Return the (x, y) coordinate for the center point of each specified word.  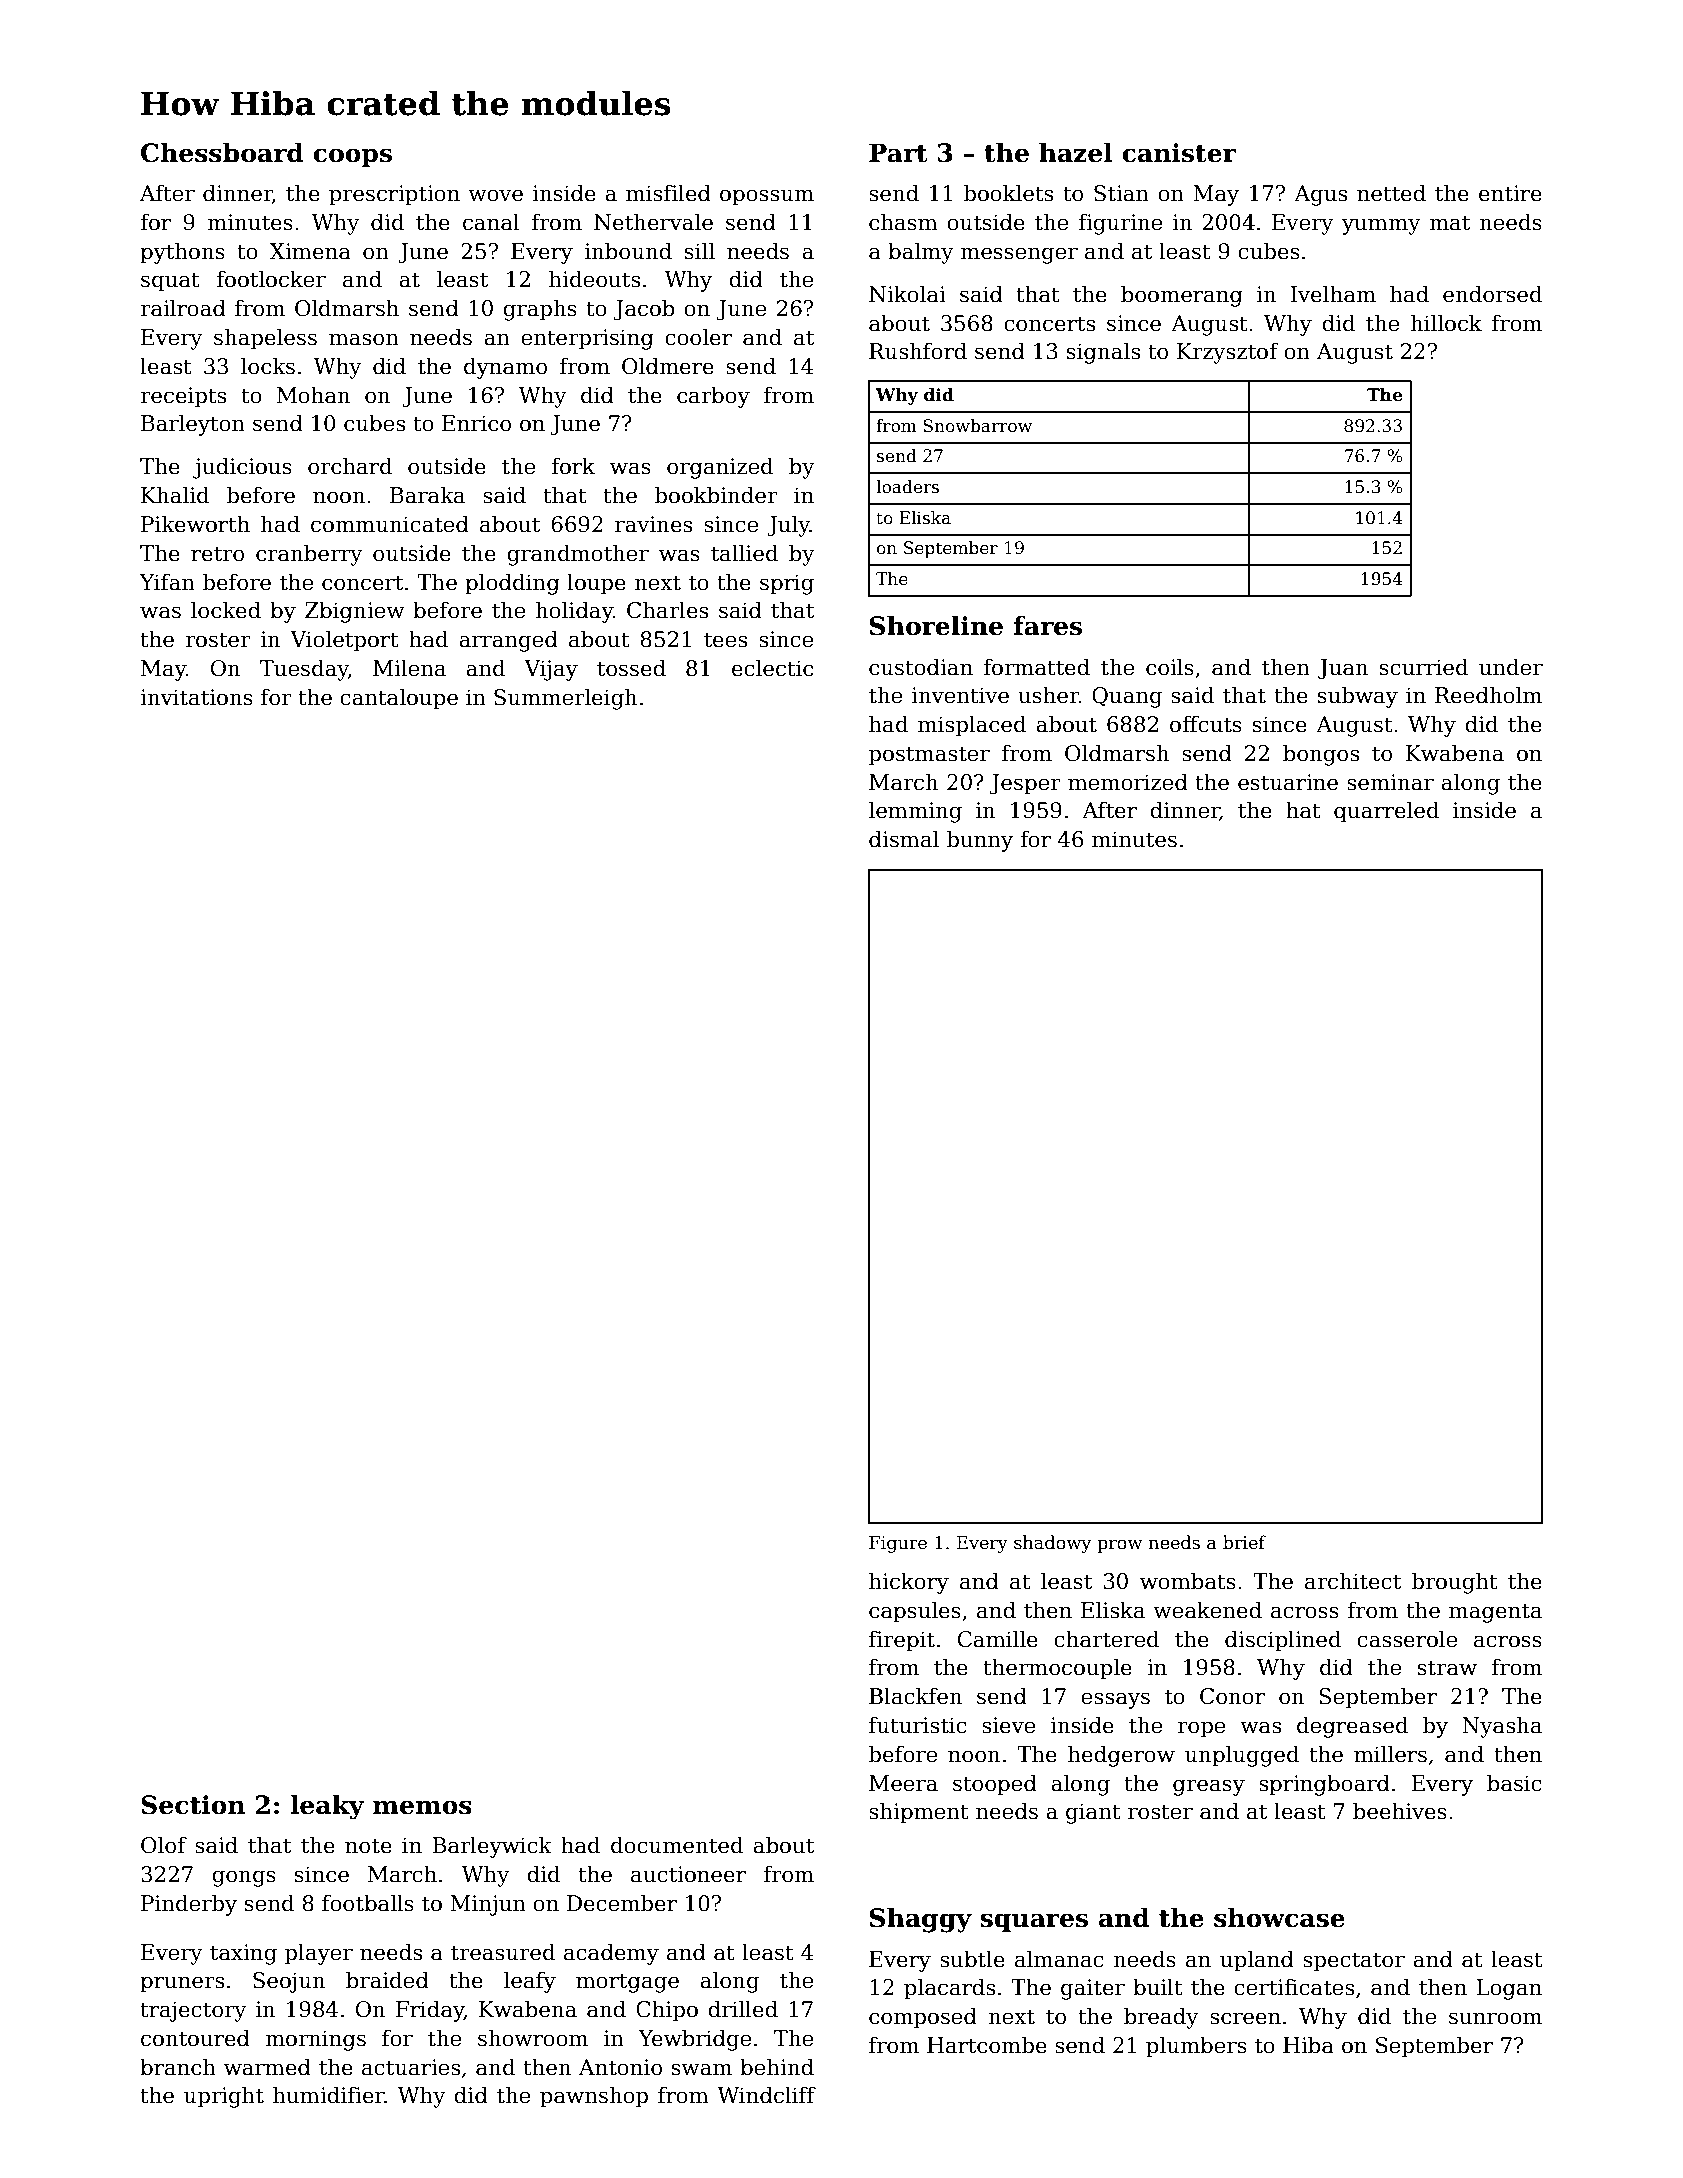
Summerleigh (565, 699)
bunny (980, 841)
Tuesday (304, 670)
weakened (1207, 1610)
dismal (904, 839)
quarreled (1386, 812)
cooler (698, 337)
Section (193, 1805)
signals (1103, 353)
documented (677, 1845)
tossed (631, 668)
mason (364, 339)
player (319, 1954)
